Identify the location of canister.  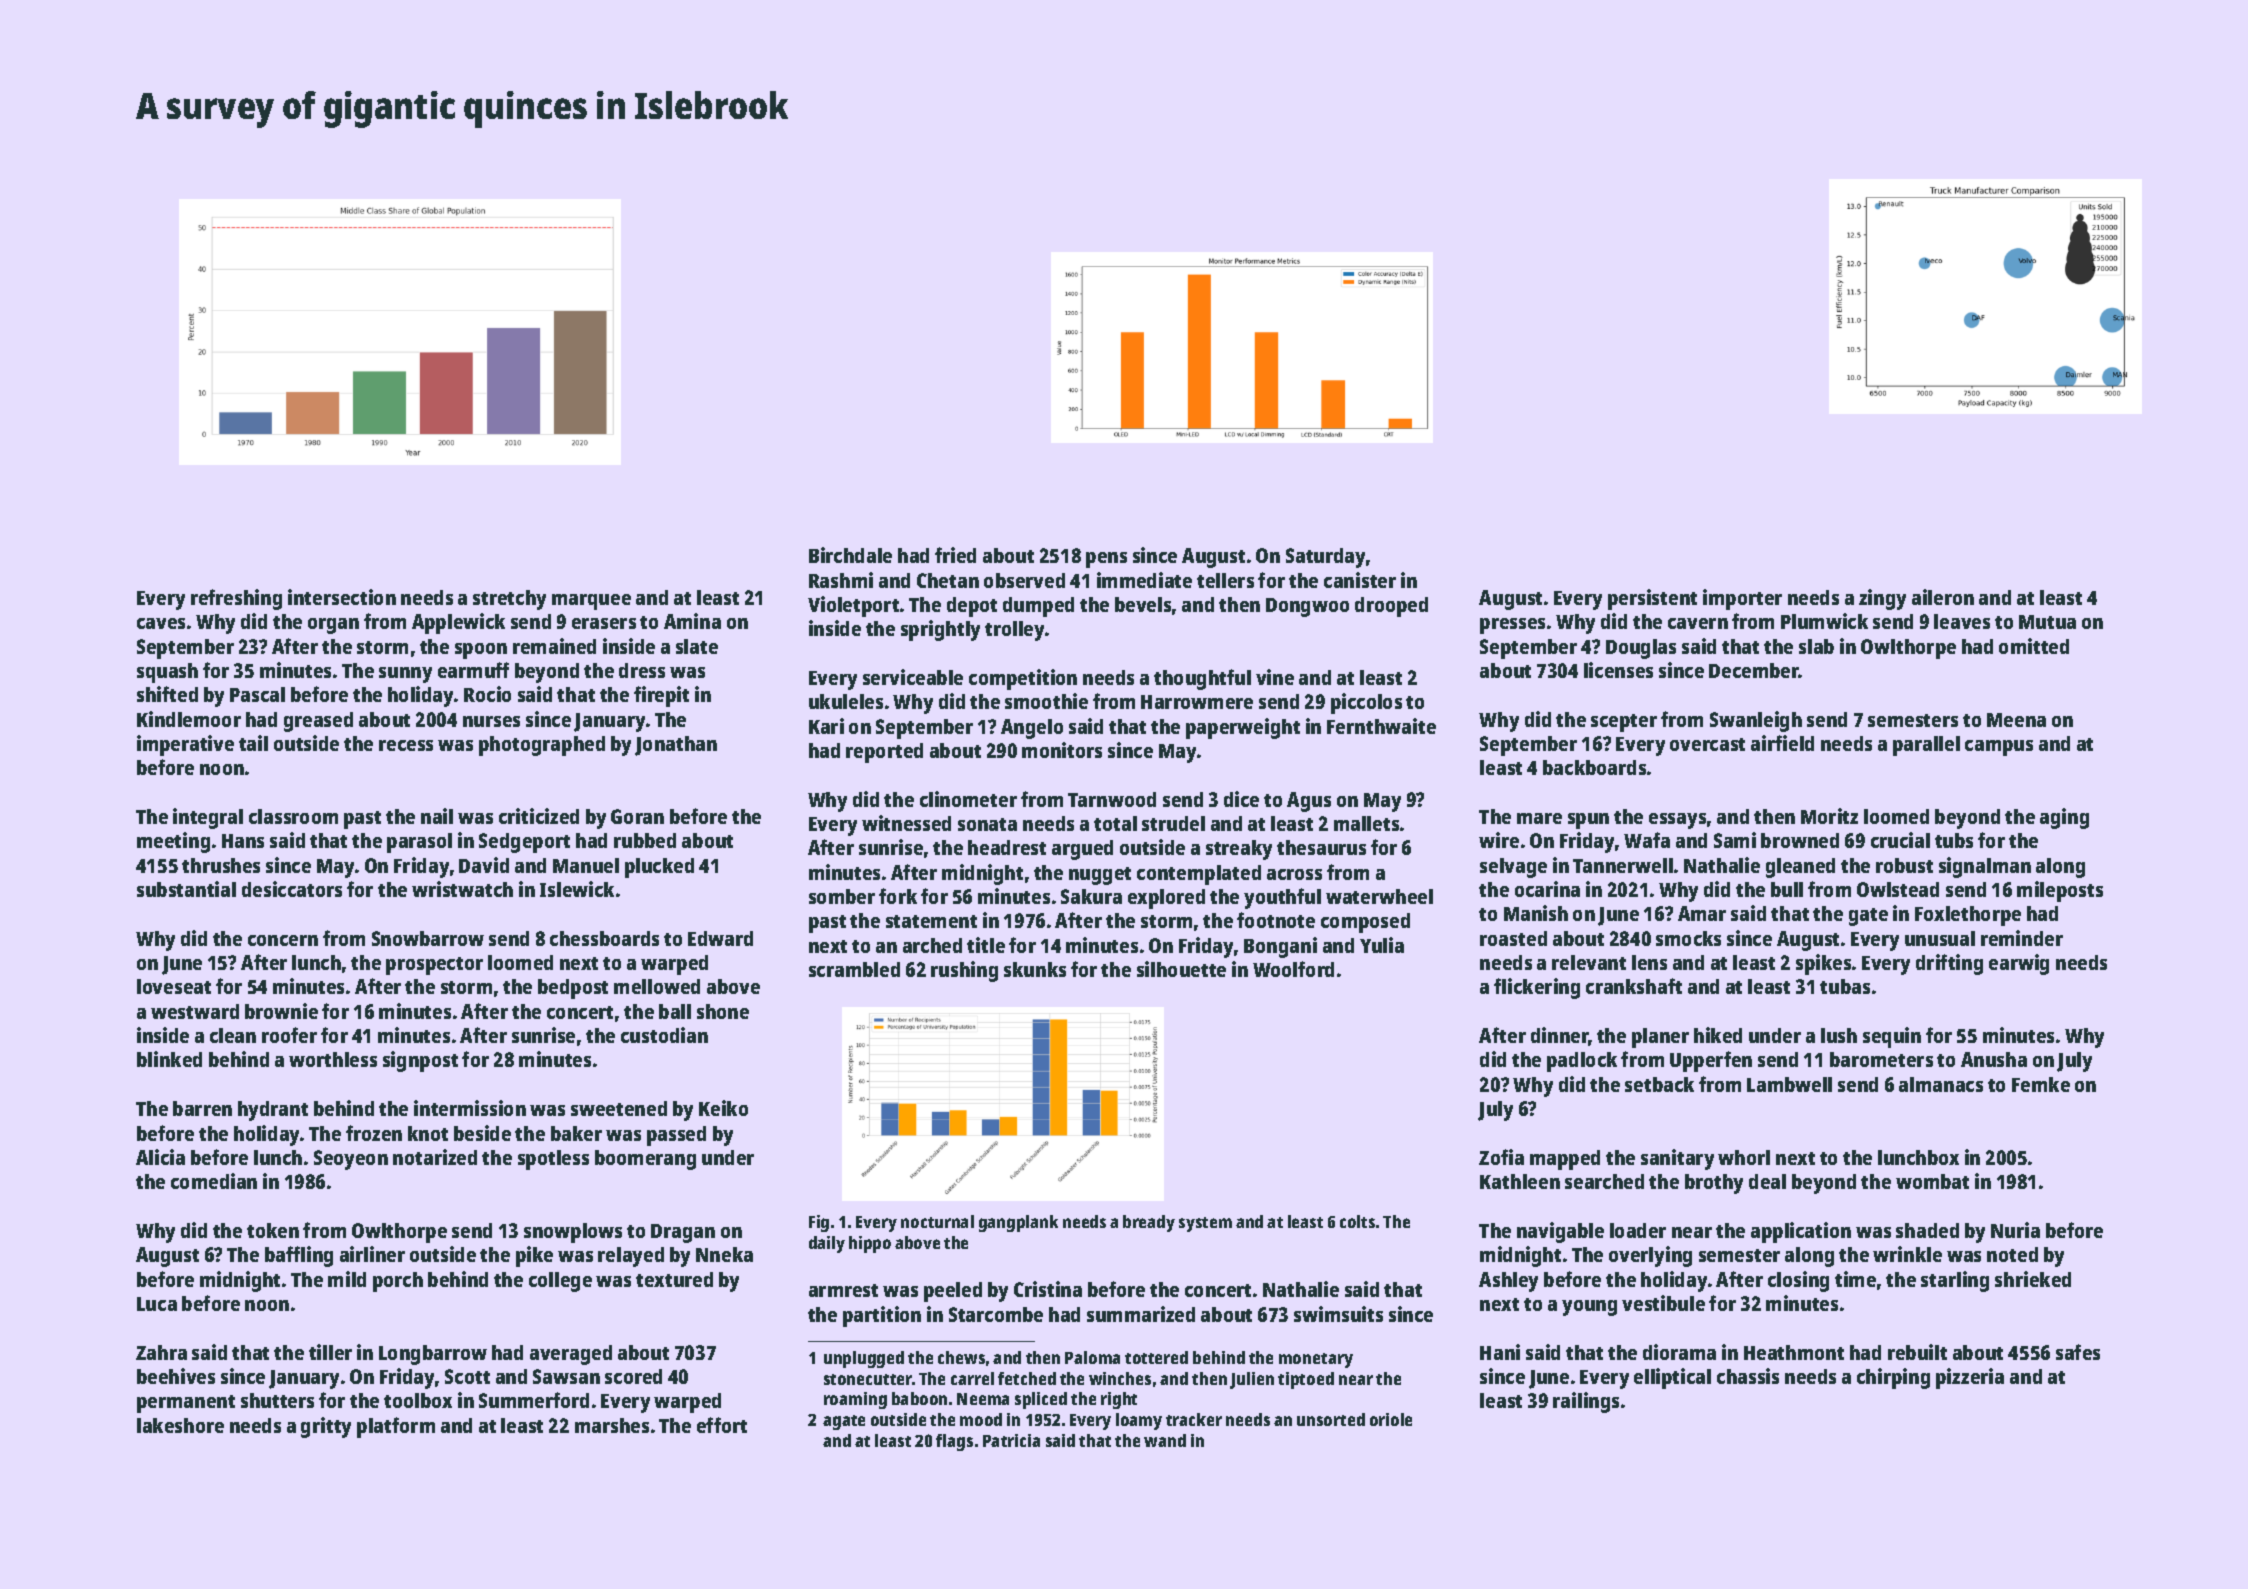
(1360, 580).
